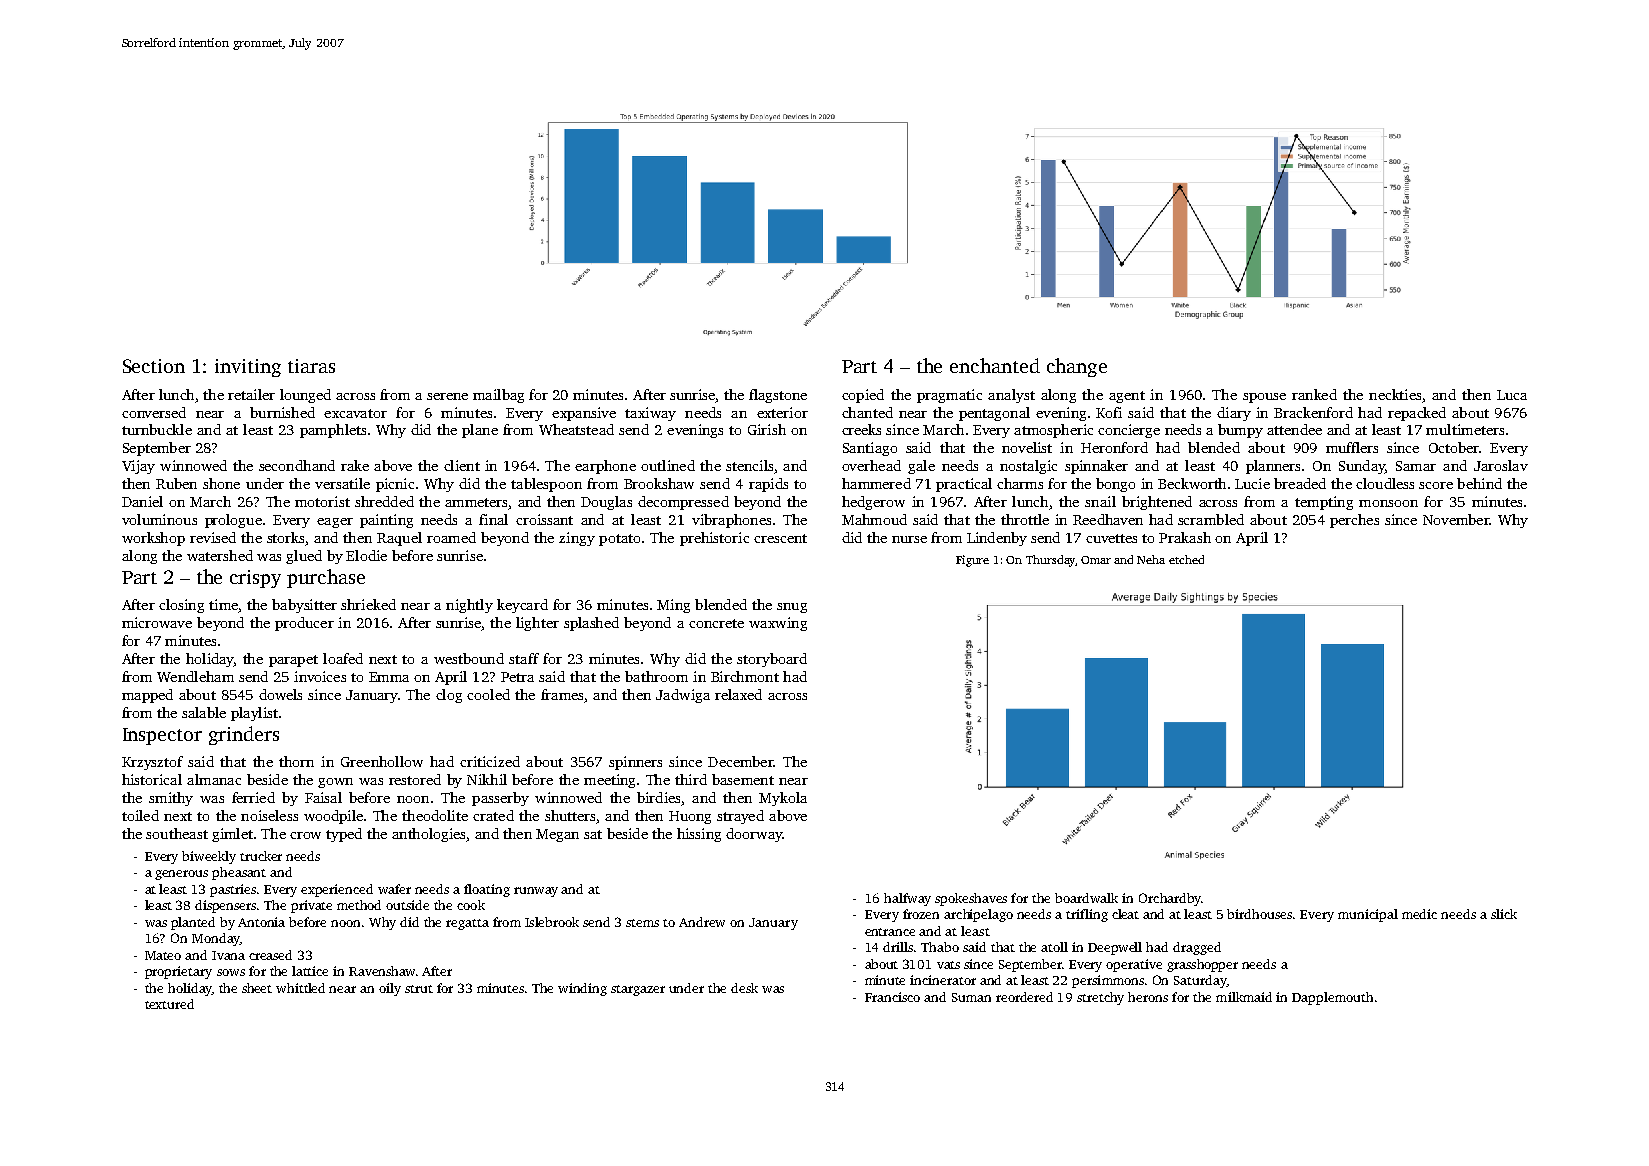  What do you see at coordinates (311, 366) in the image?
I see `tiaras` at bounding box center [311, 366].
